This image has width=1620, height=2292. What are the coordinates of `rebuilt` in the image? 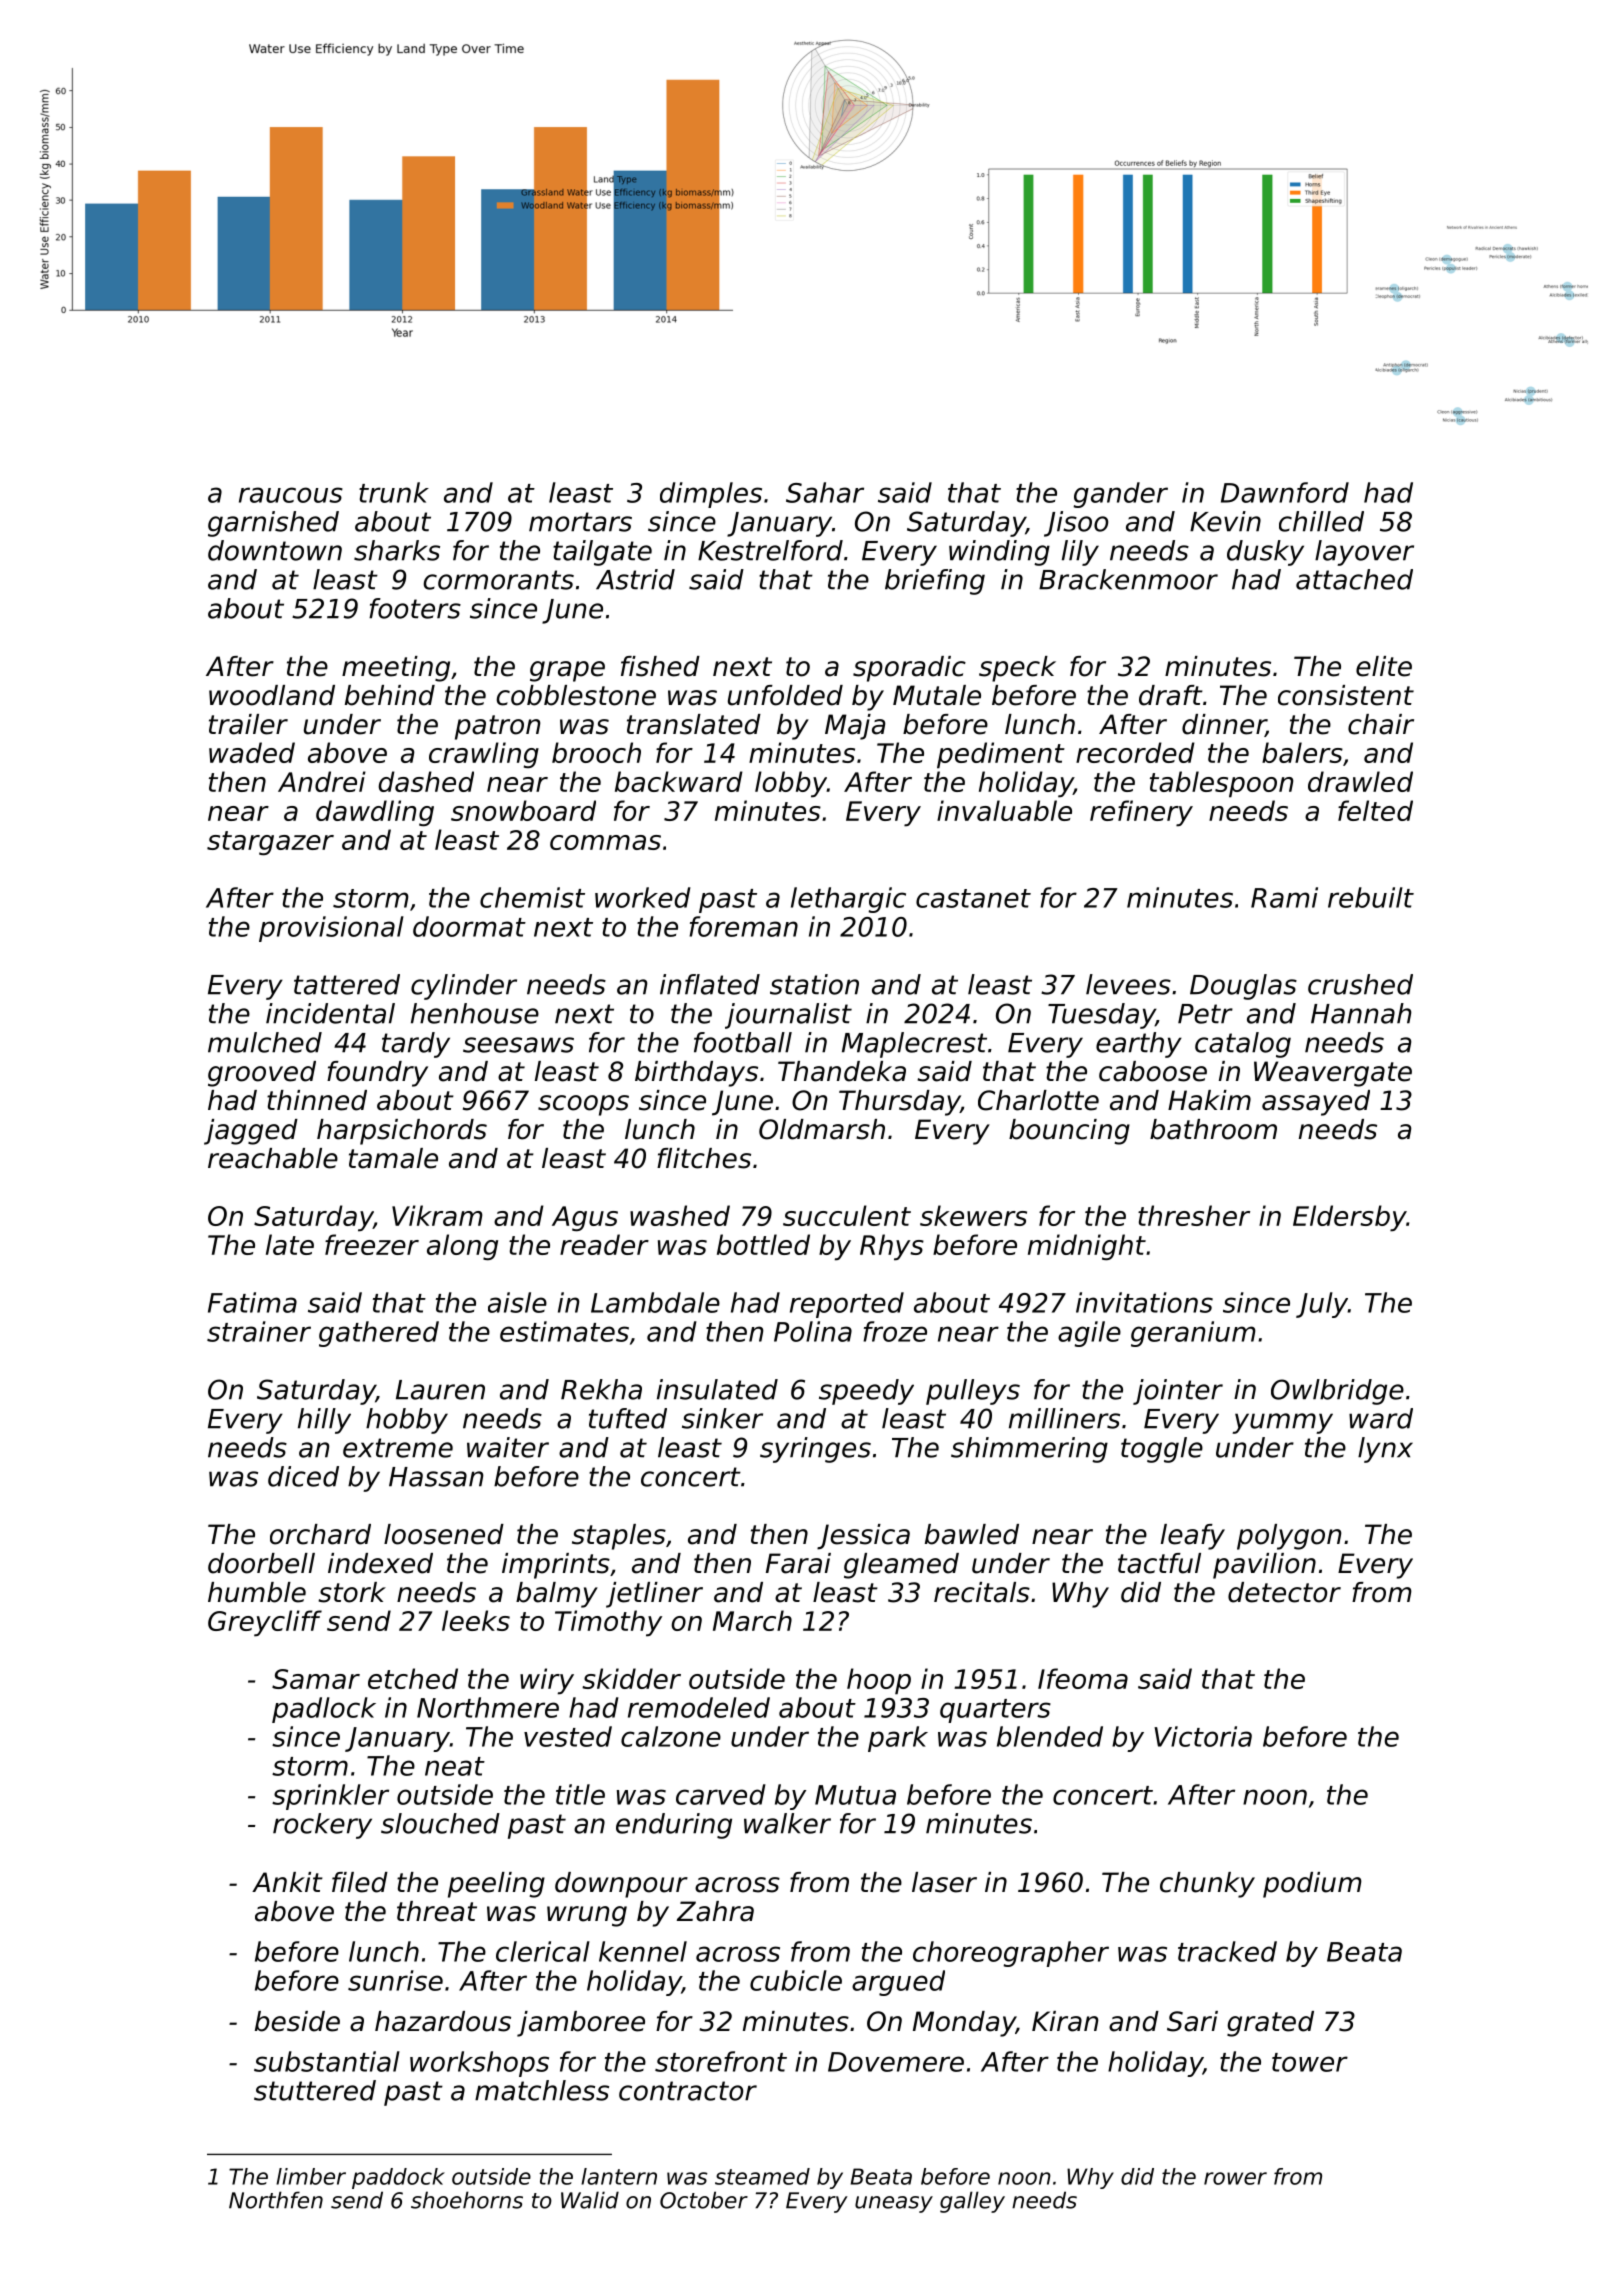 It's located at (1371, 897).
